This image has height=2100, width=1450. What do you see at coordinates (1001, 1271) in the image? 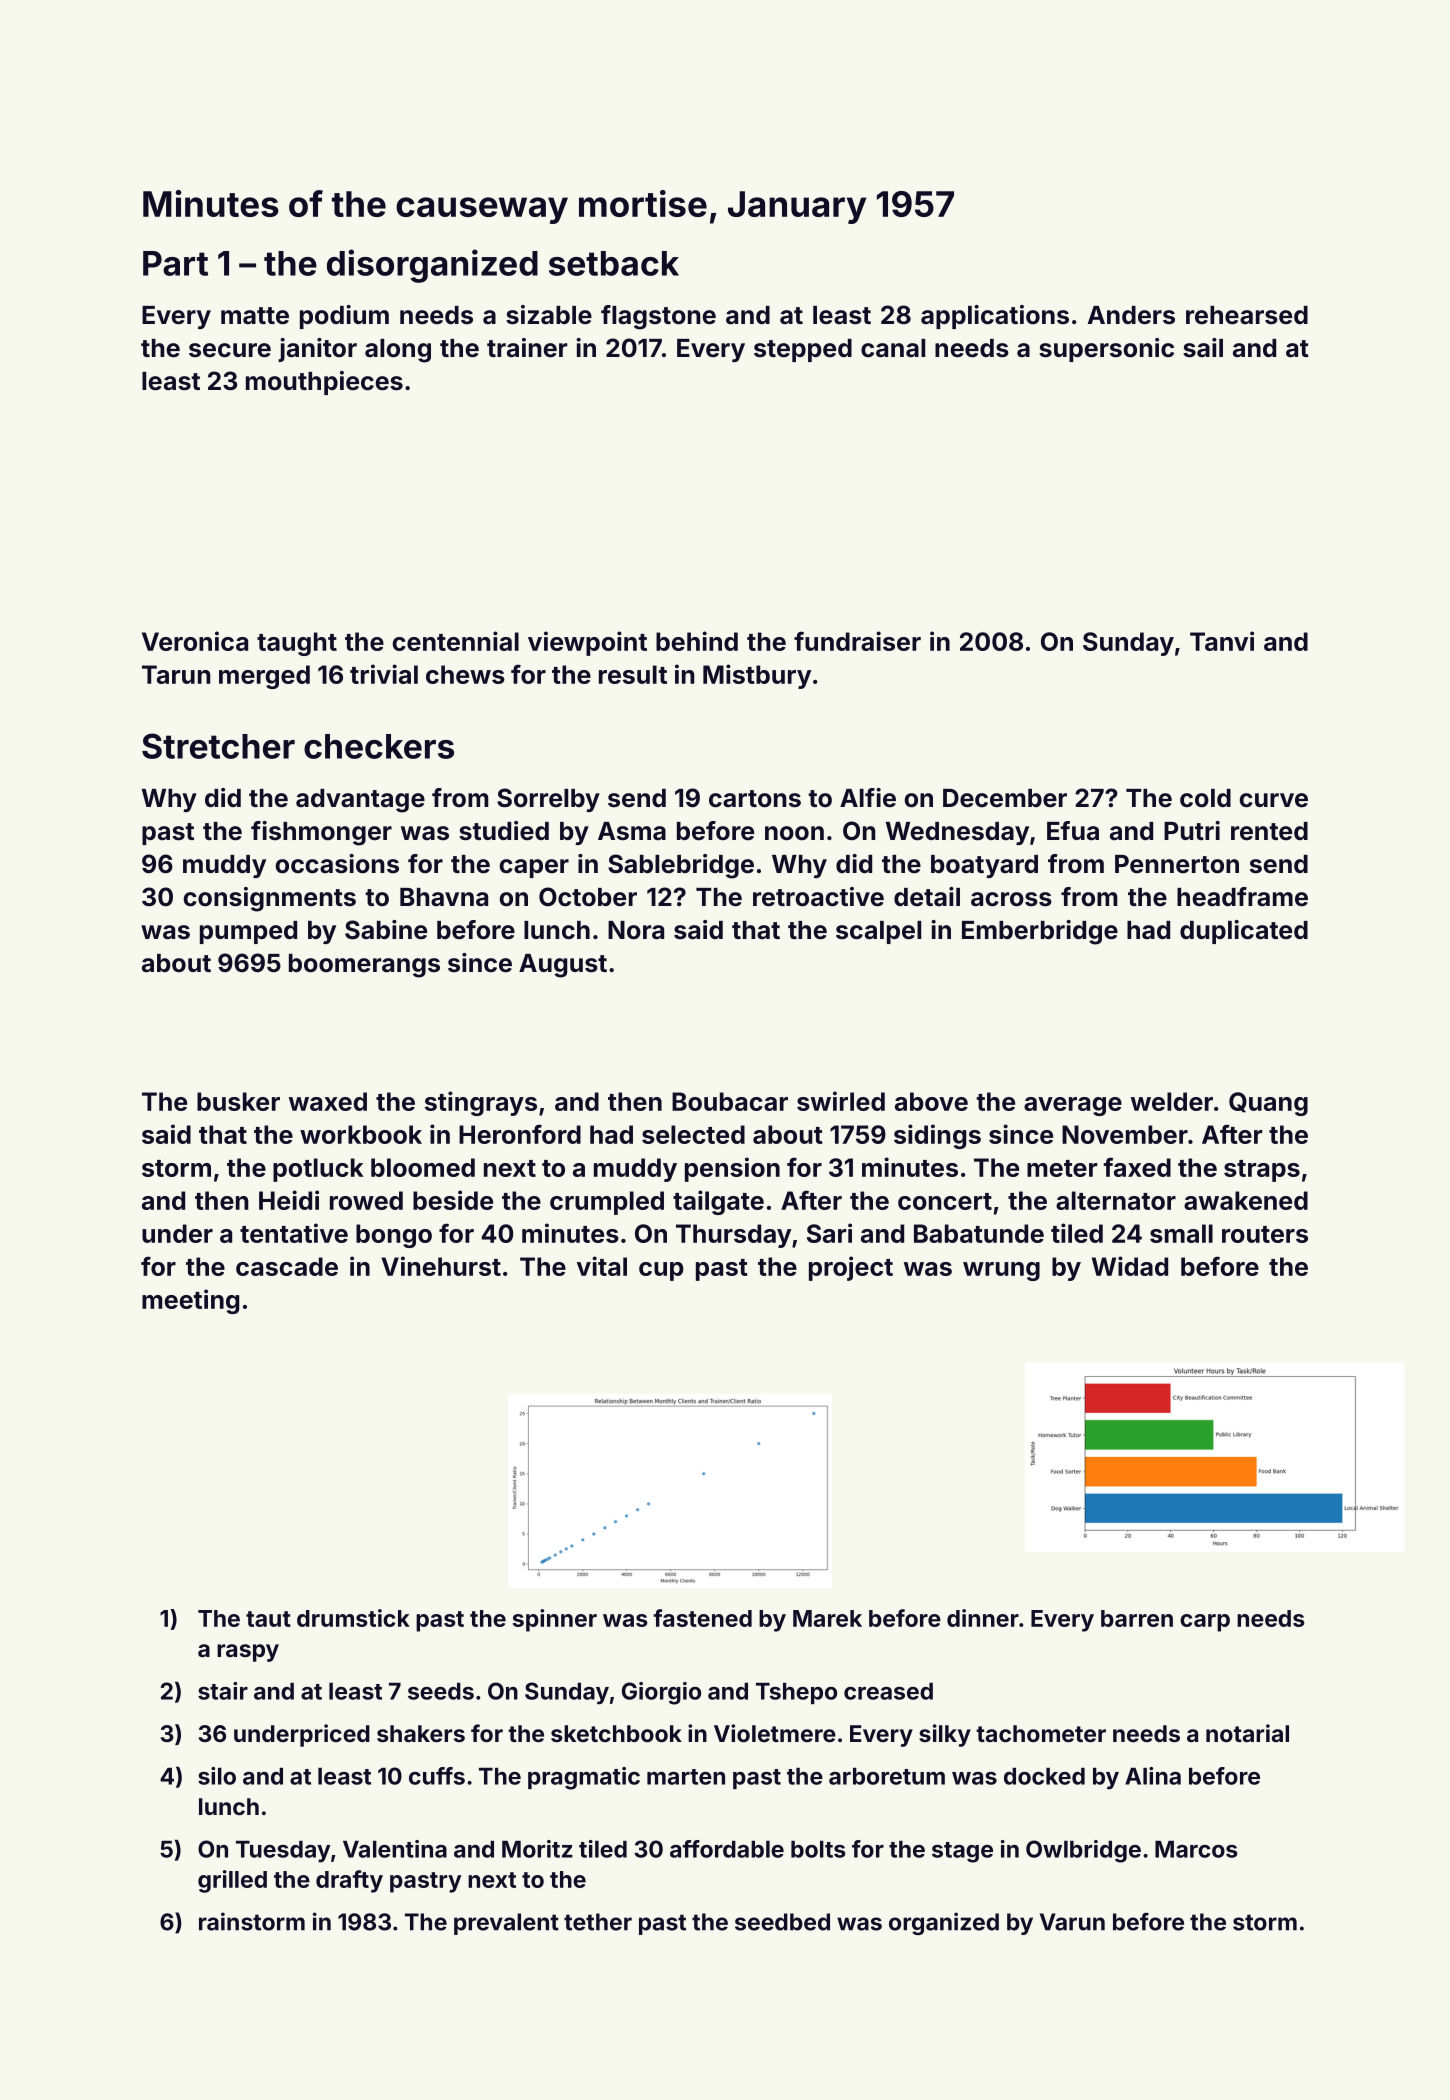
I see `wrung` at bounding box center [1001, 1271].
